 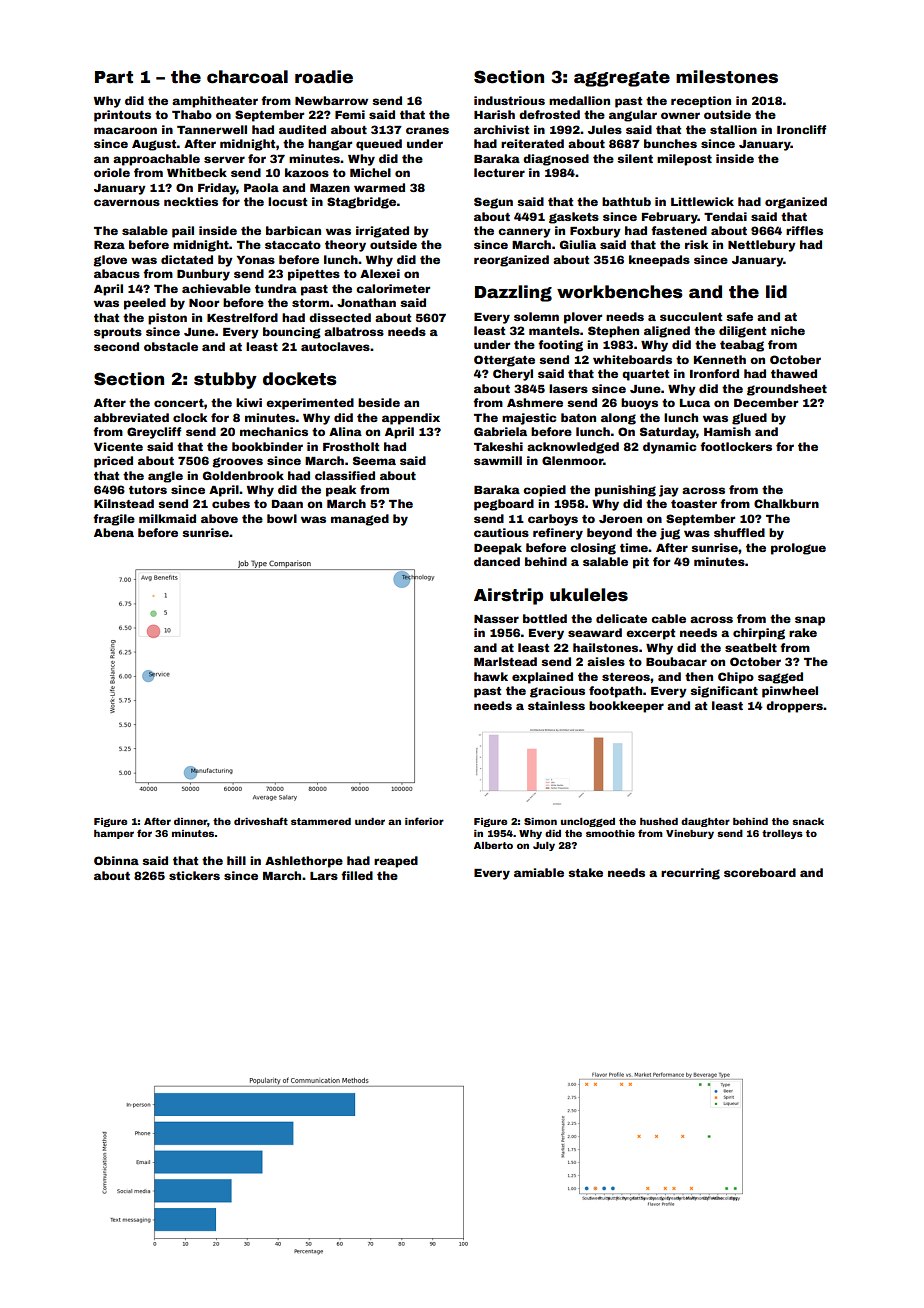 I want to click on Marlstead, so click(x=505, y=661).
